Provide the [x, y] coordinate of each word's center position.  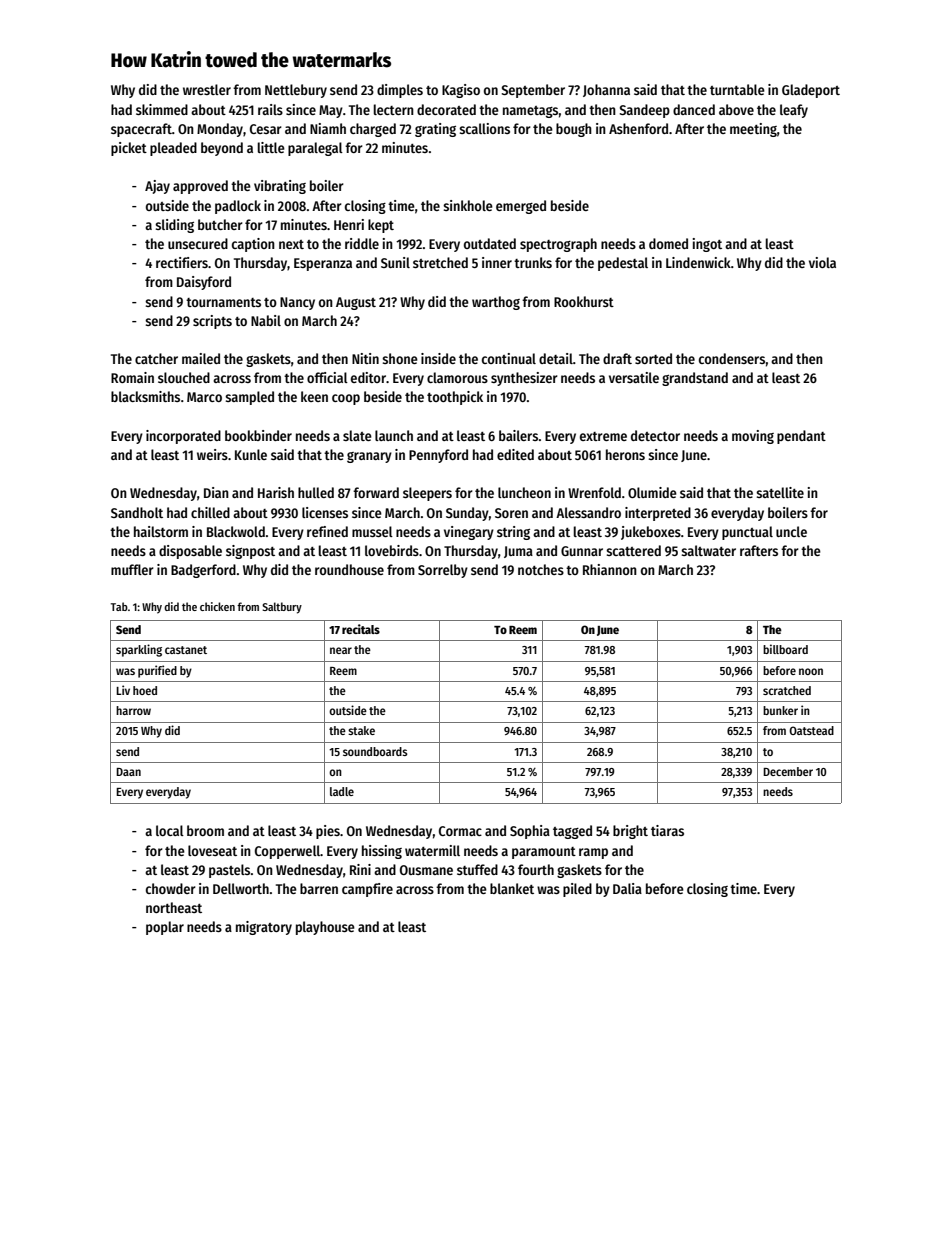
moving [753, 437]
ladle [342, 791]
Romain [132, 377]
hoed [145, 690]
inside [438, 358]
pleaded [173, 149]
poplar [165, 928]
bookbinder [258, 435]
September [533, 91]
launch [394, 435]
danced [694, 109]
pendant [801, 437]
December [788, 771]
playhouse [325, 928]
